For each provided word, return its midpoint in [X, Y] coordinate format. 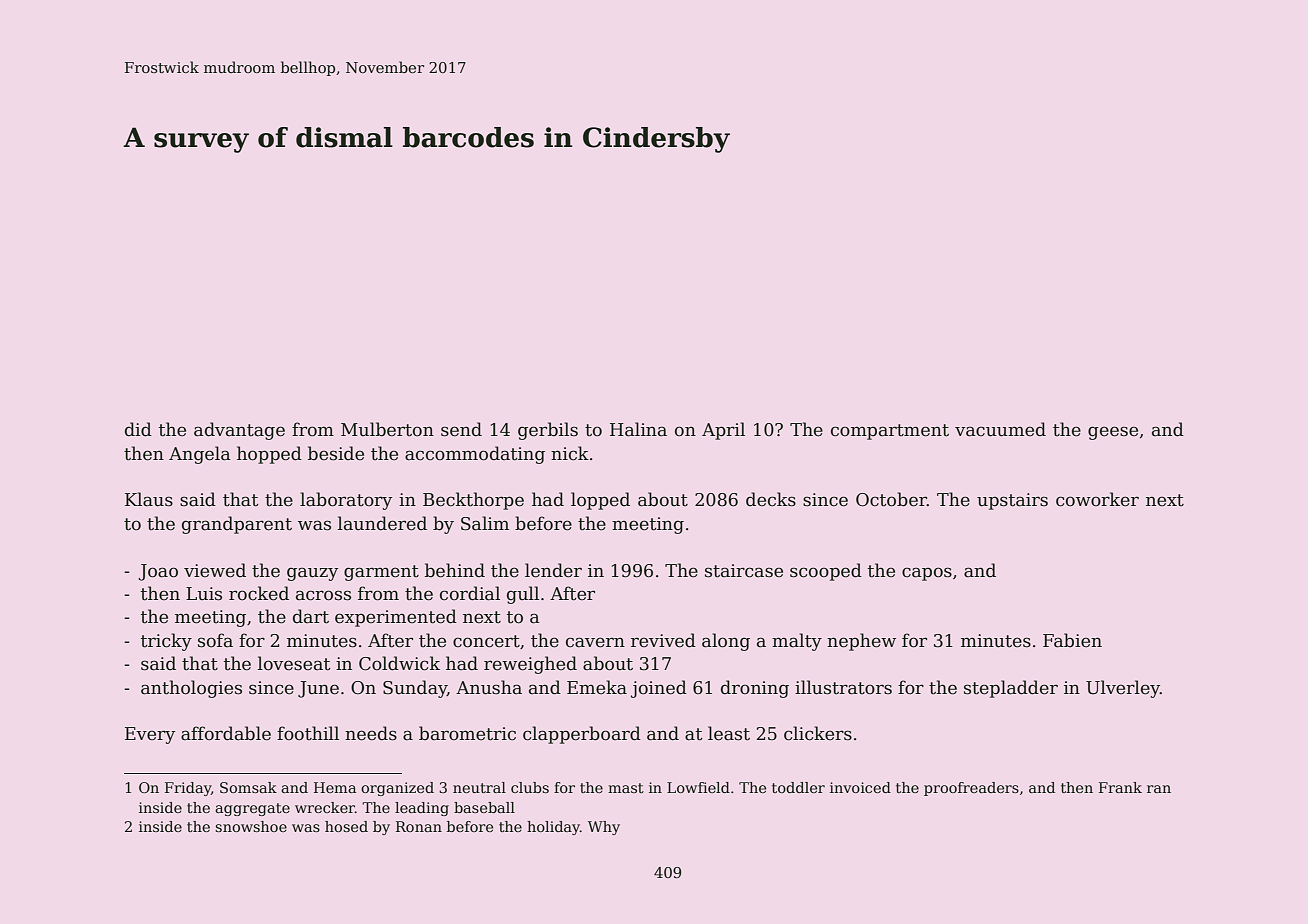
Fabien [1072, 640]
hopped [269, 455]
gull [523, 595]
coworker [1097, 499]
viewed [215, 570]
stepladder [1011, 689]
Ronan [419, 826]
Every [150, 735]
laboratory [346, 501]
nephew [861, 642]
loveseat [294, 663]
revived [663, 640]
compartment [890, 432]
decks [771, 499]
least [729, 733]
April [723, 431]
